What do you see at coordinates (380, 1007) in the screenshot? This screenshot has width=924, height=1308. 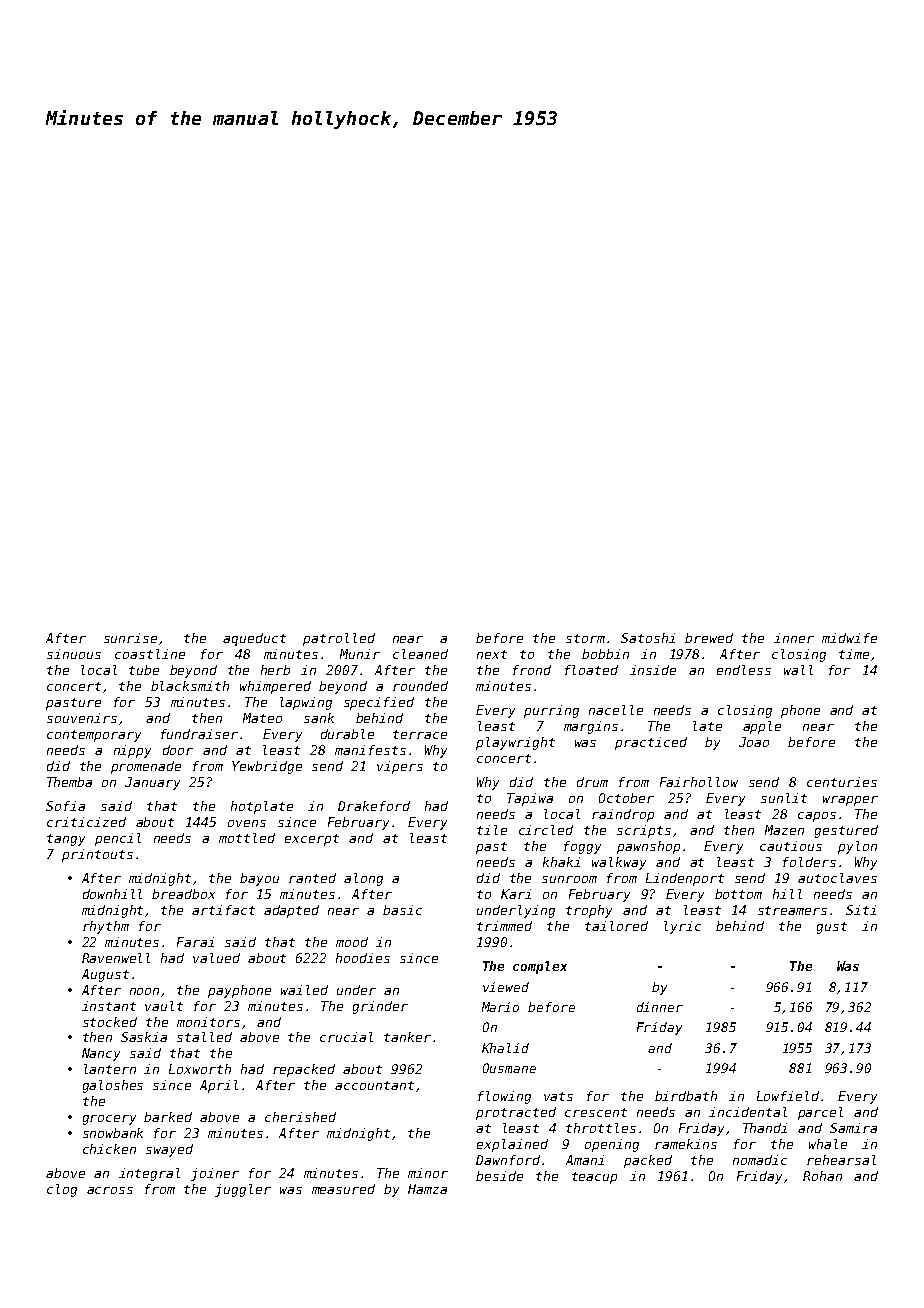 I see `grinder` at bounding box center [380, 1007].
